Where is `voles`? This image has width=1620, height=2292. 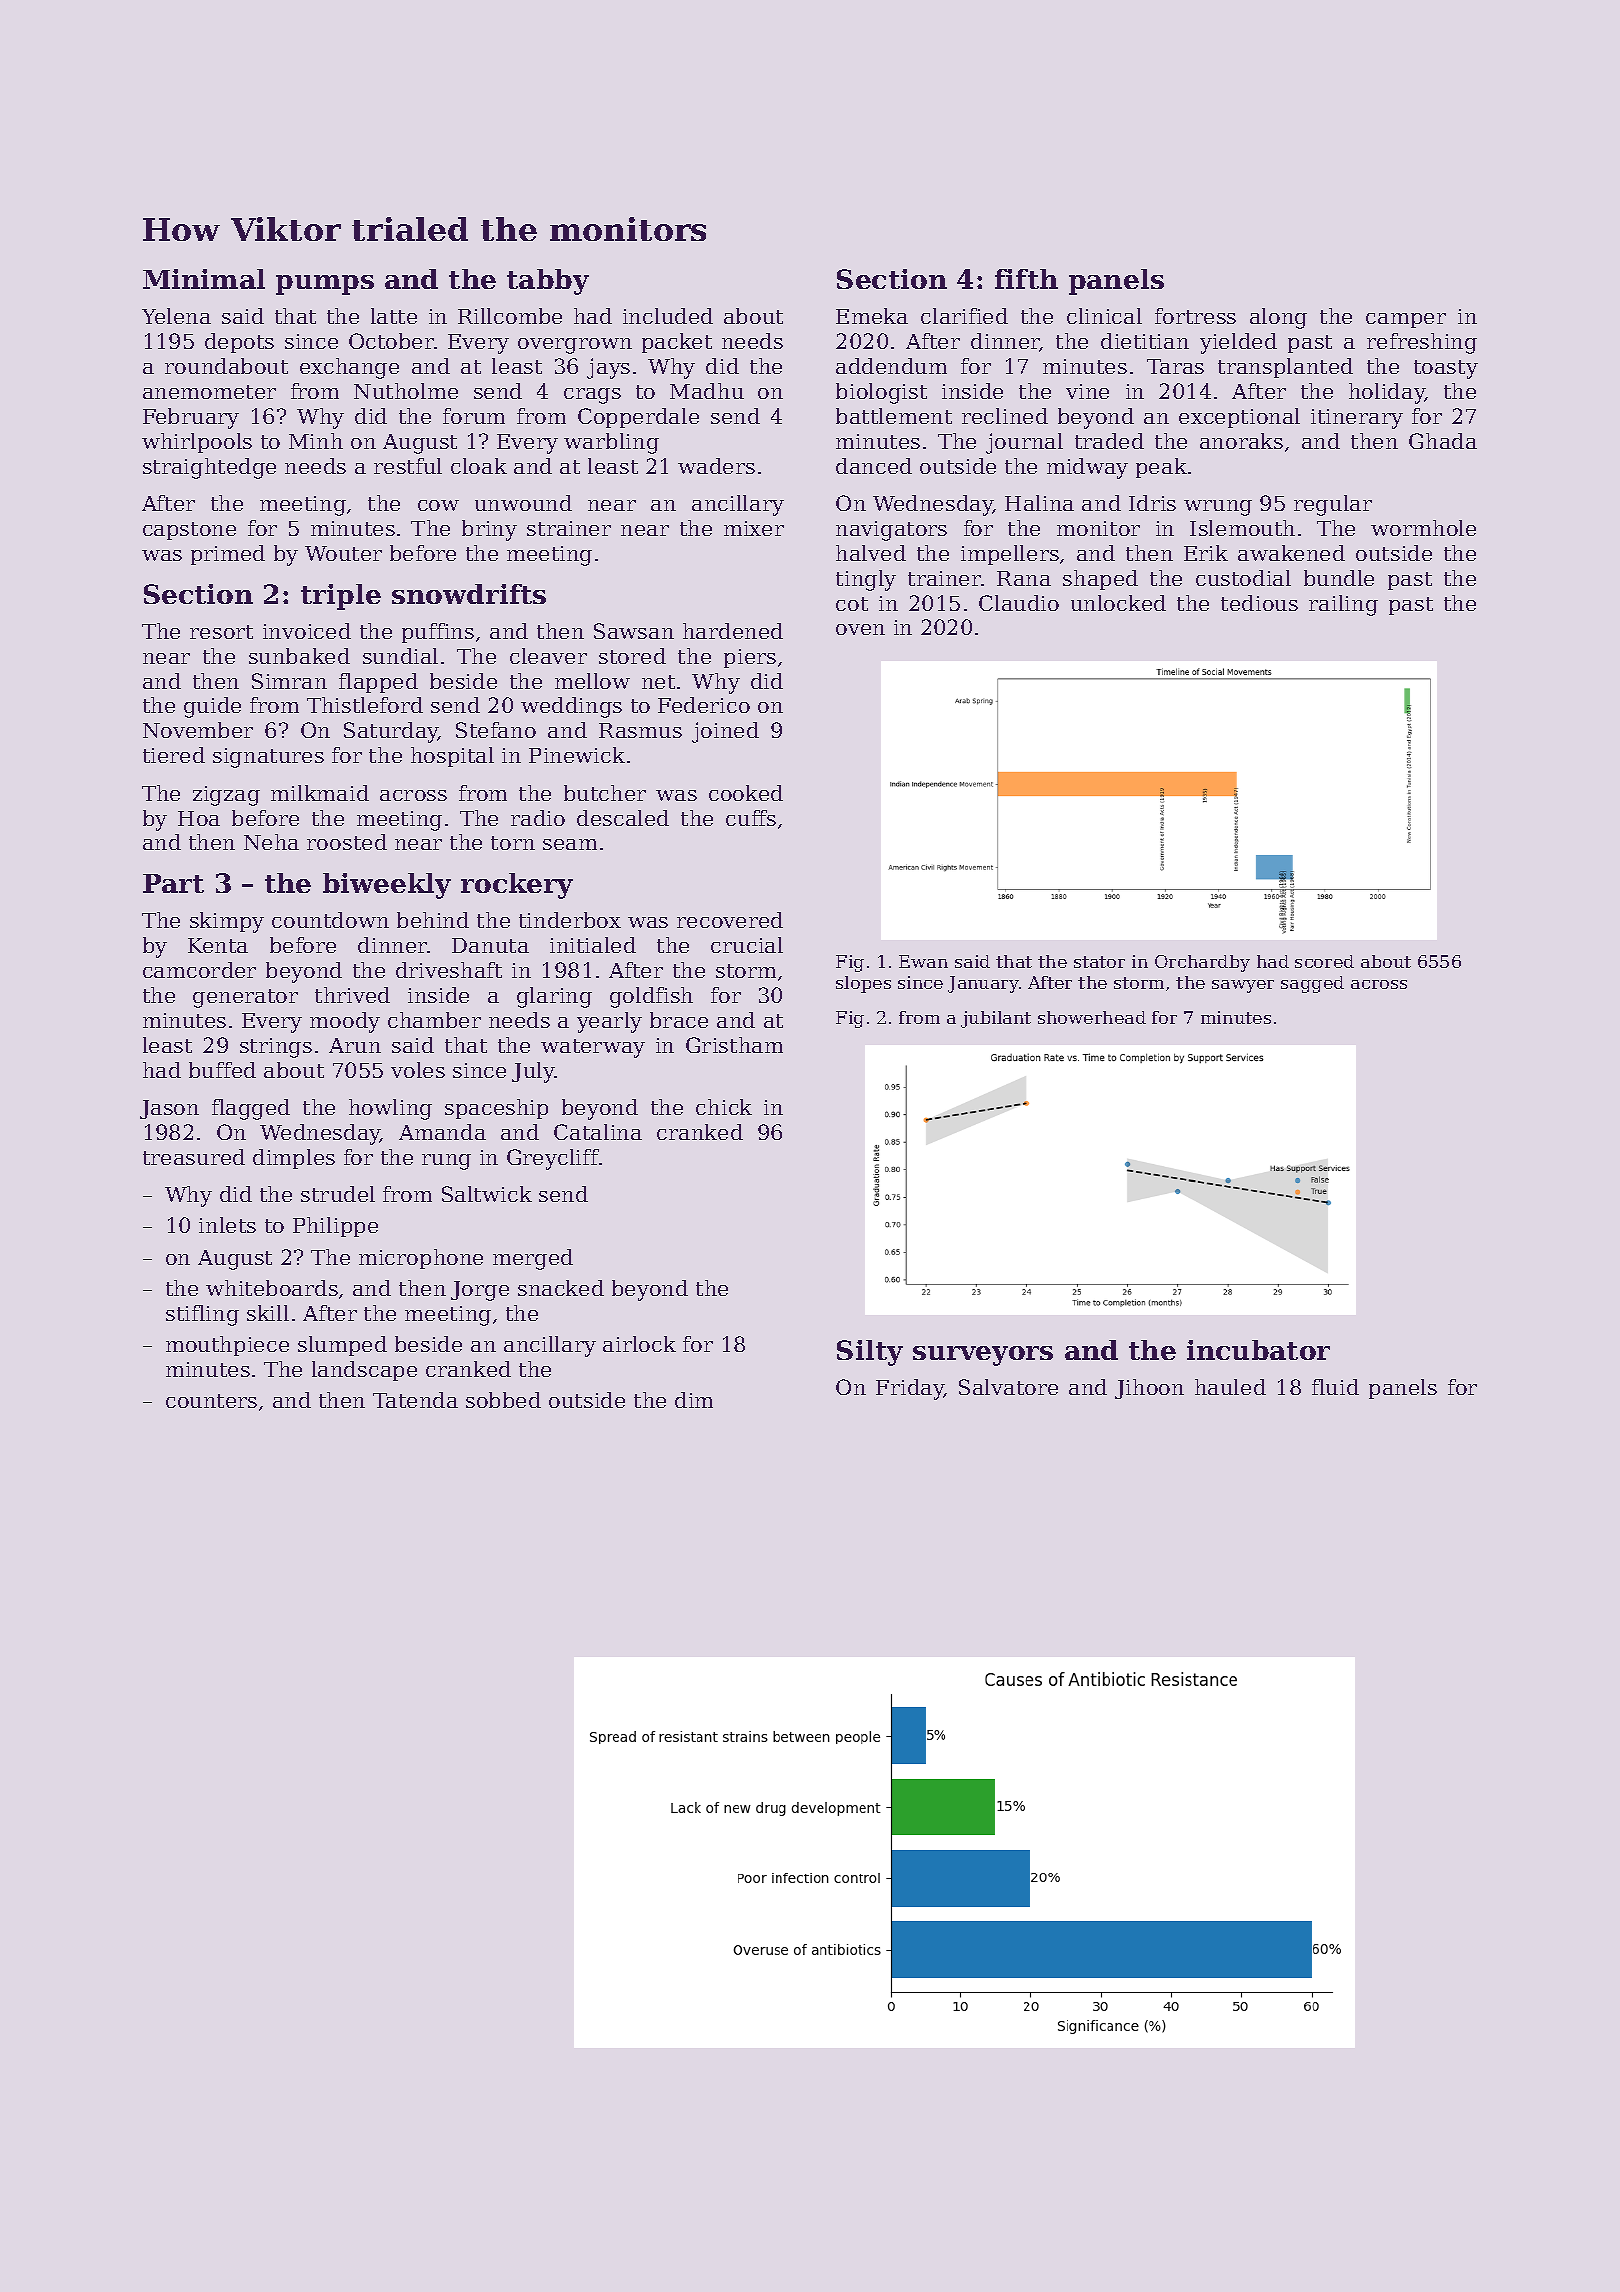
voles is located at coordinates (418, 1070).
